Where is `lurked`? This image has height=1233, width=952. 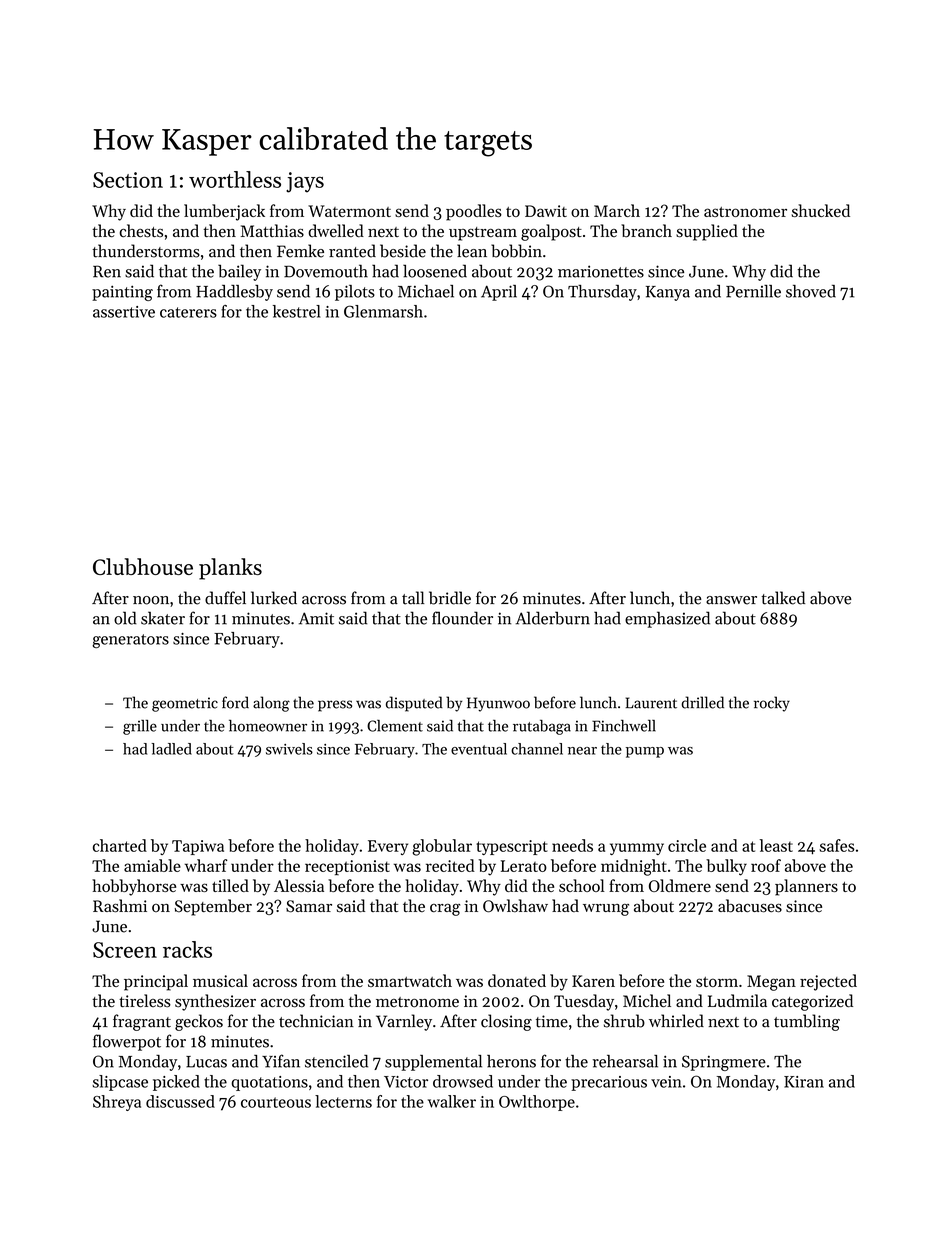
lurked is located at coordinates (274, 598).
